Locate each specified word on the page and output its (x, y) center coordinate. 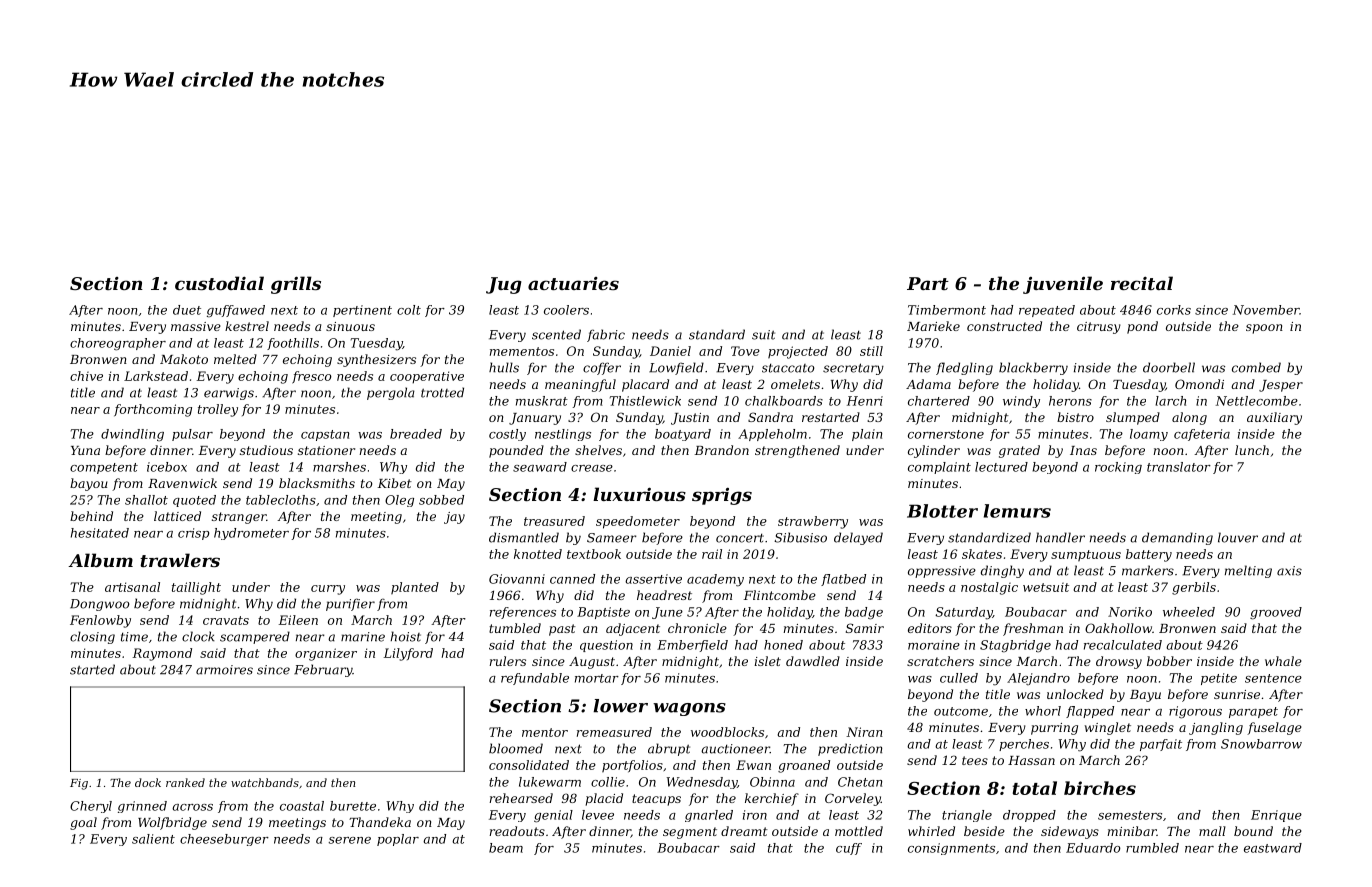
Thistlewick (645, 401)
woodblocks (727, 732)
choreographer (118, 344)
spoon (1264, 329)
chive (86, 376)
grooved (1276, 613)
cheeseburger (224, 840)
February (323, 670)
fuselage (1274, 728)
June (667, 613)
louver (1238, 537)
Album (100, 560)
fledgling (964, 368)
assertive (653, 579)
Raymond (162, 654)
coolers (566, 310)
